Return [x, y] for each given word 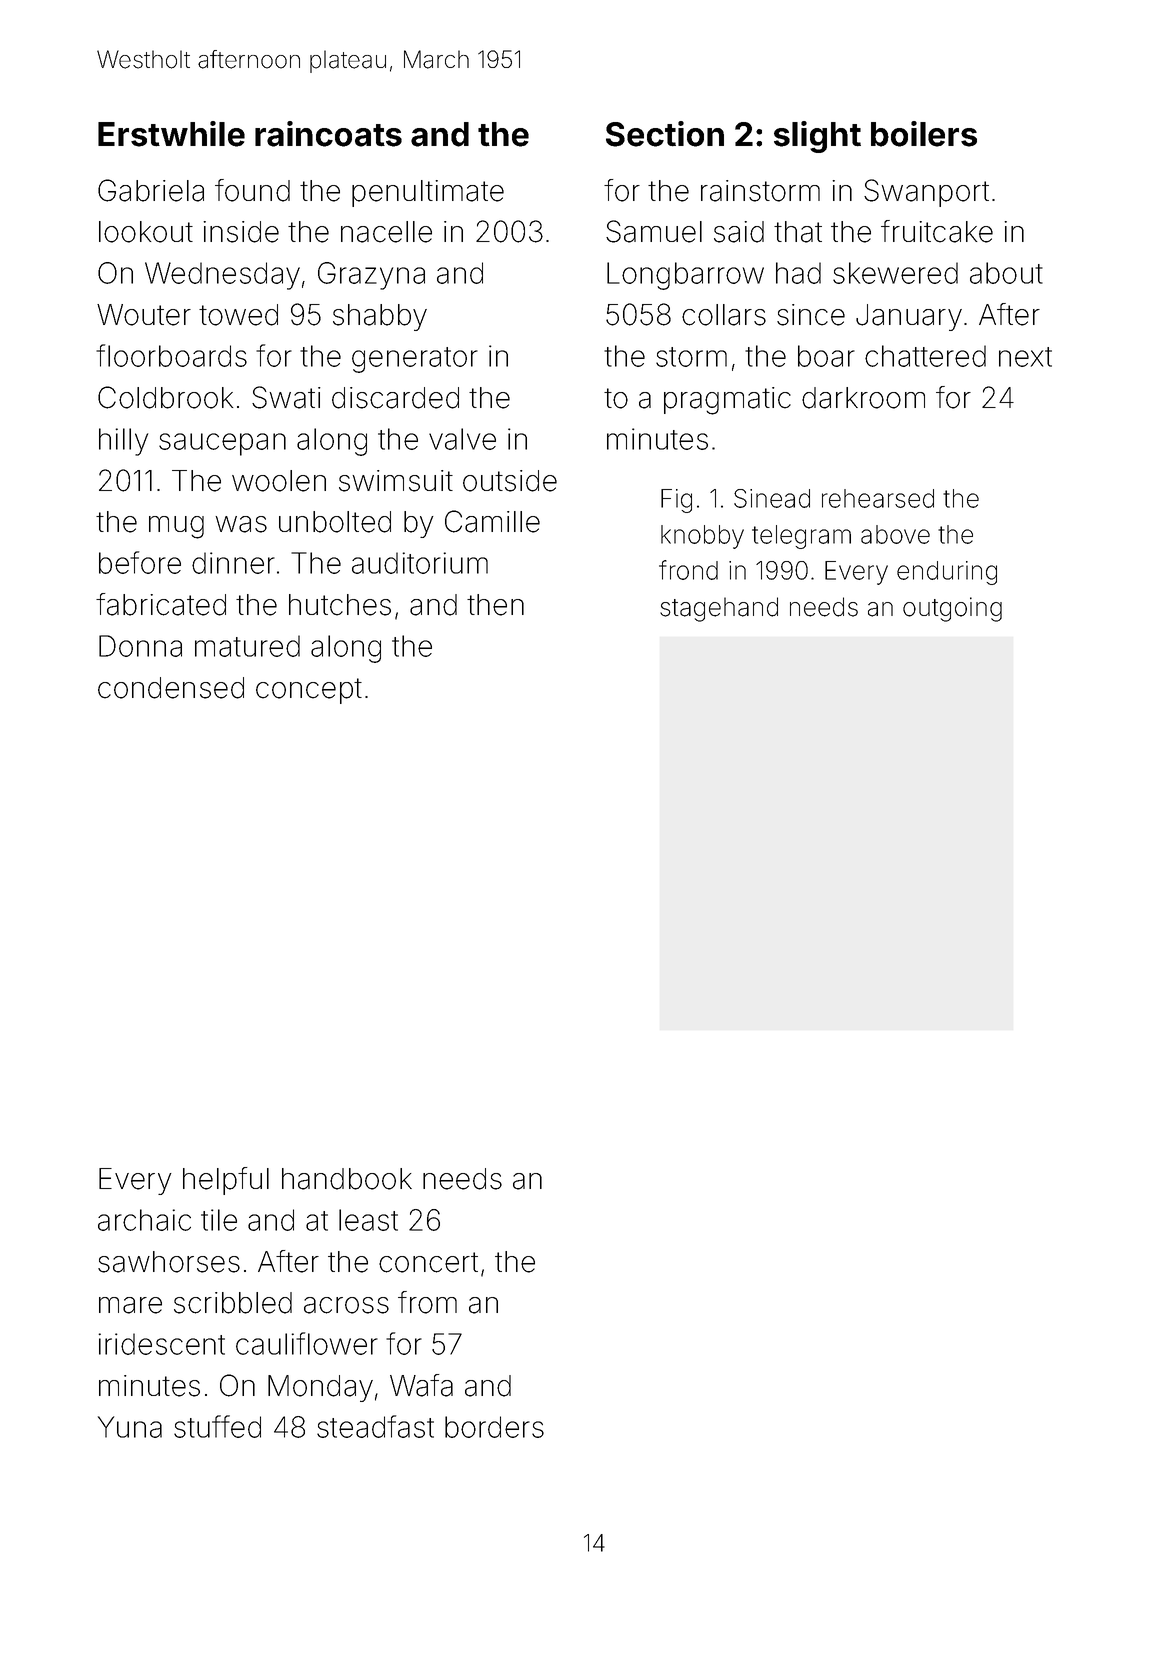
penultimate [428, 193]
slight [817, 137]
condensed [171, 688]
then [495, 605]
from [427, 1302]
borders [494, 1427]
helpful [226, 1181]
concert [428, 1262]
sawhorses [169, 1262]
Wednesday [222, 276]
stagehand [719, 609]
